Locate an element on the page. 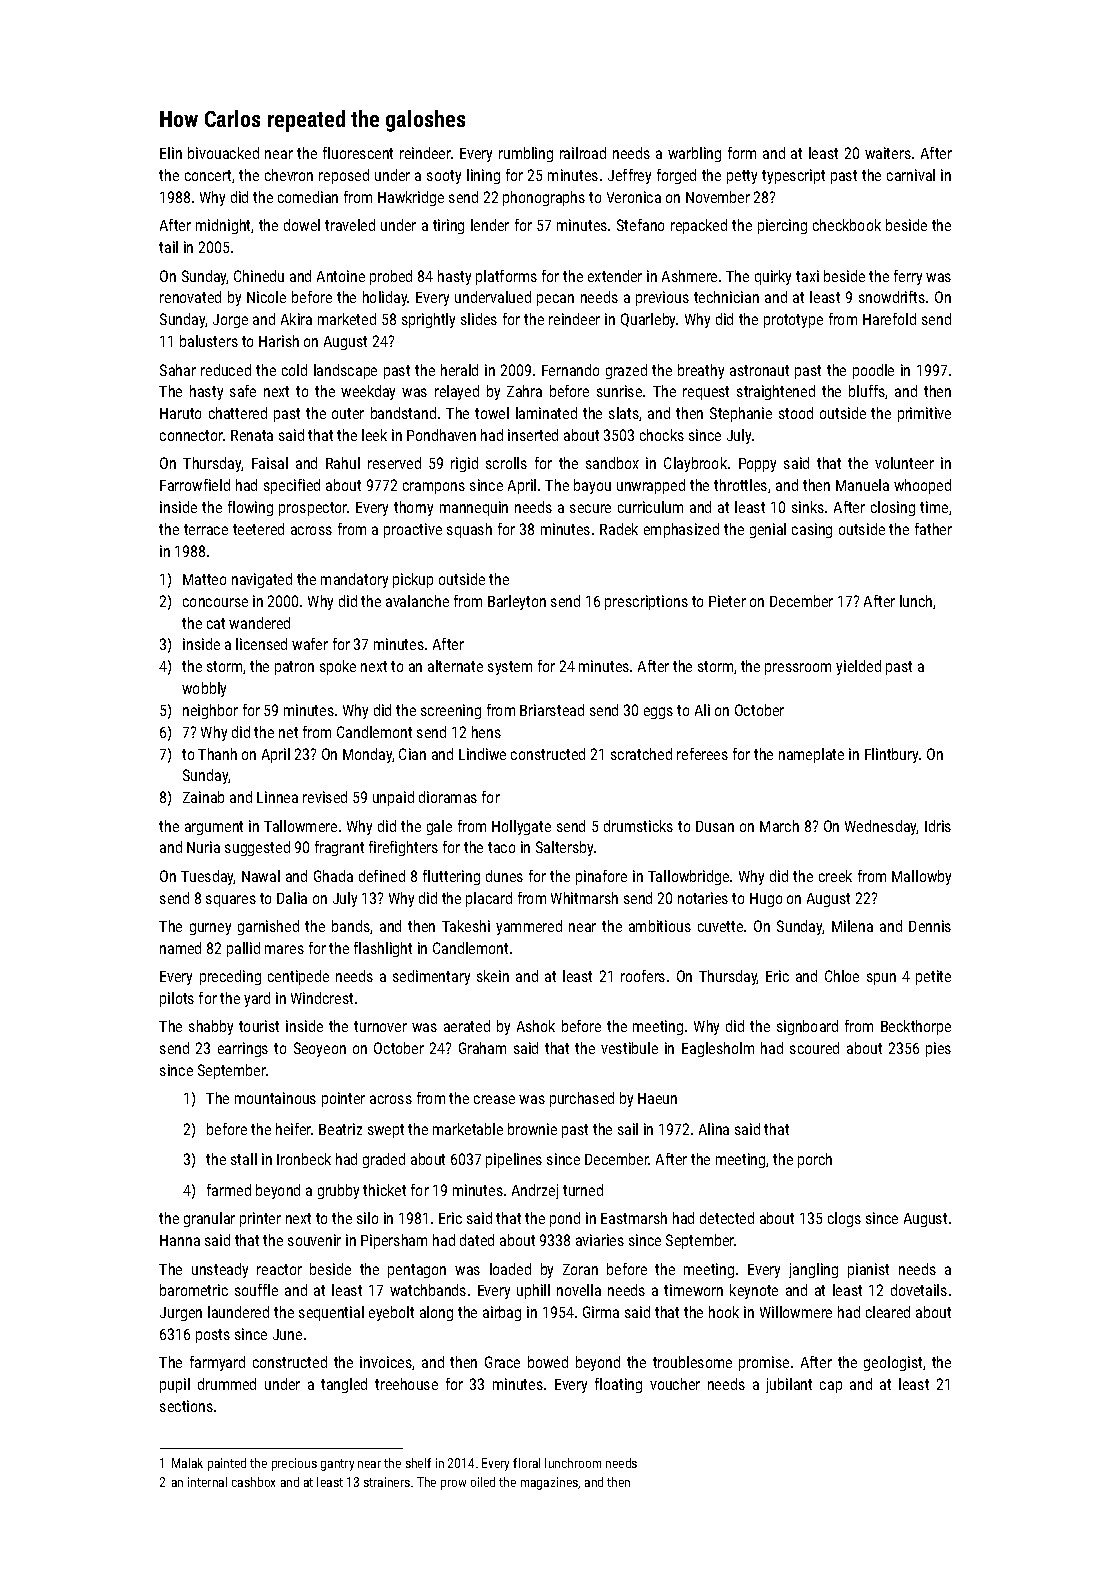 This image has height=1580, width=1112. Dusan is located at coordinates (715, 826).
